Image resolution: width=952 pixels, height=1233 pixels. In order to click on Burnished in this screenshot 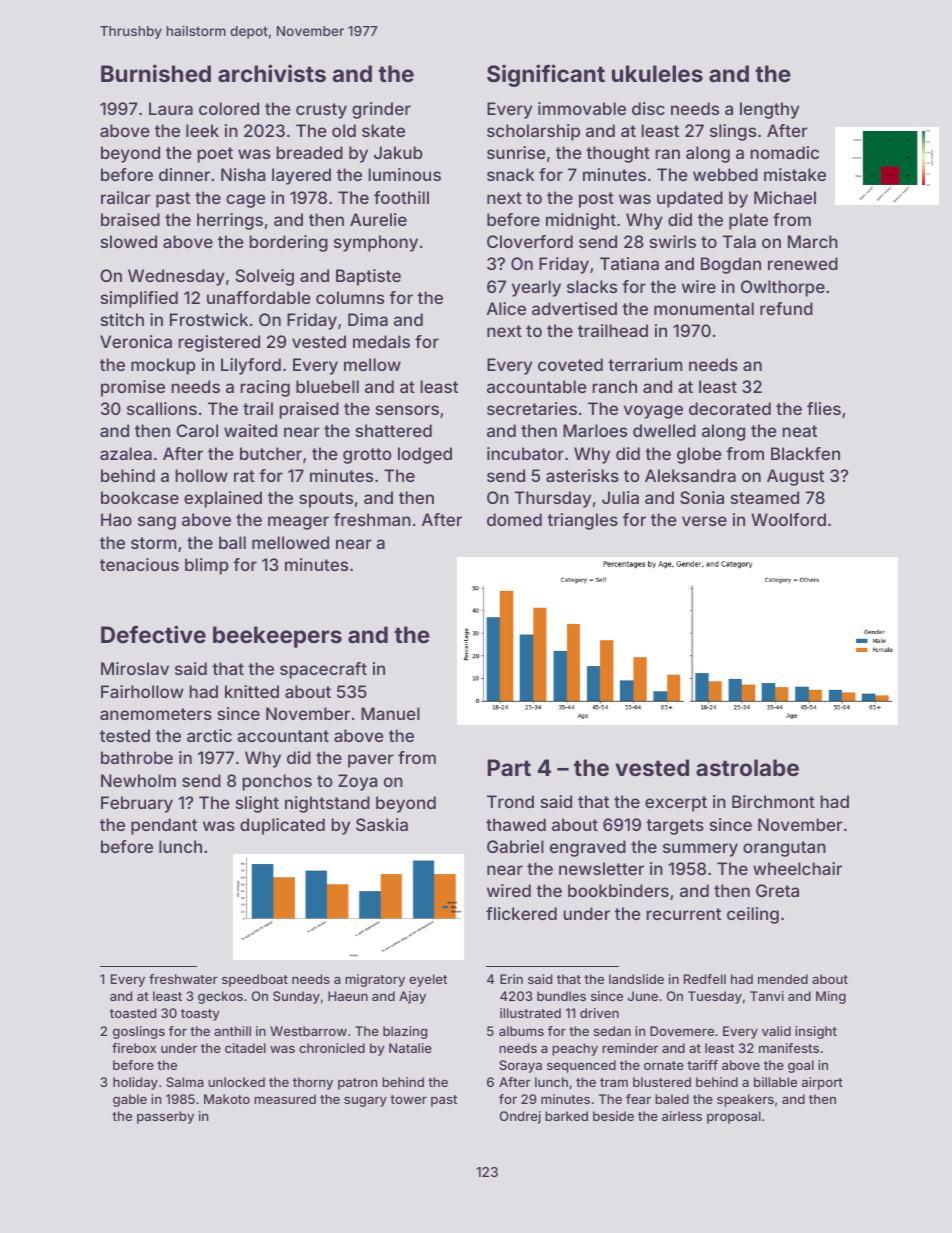, I will do `click(156, 73)`.
